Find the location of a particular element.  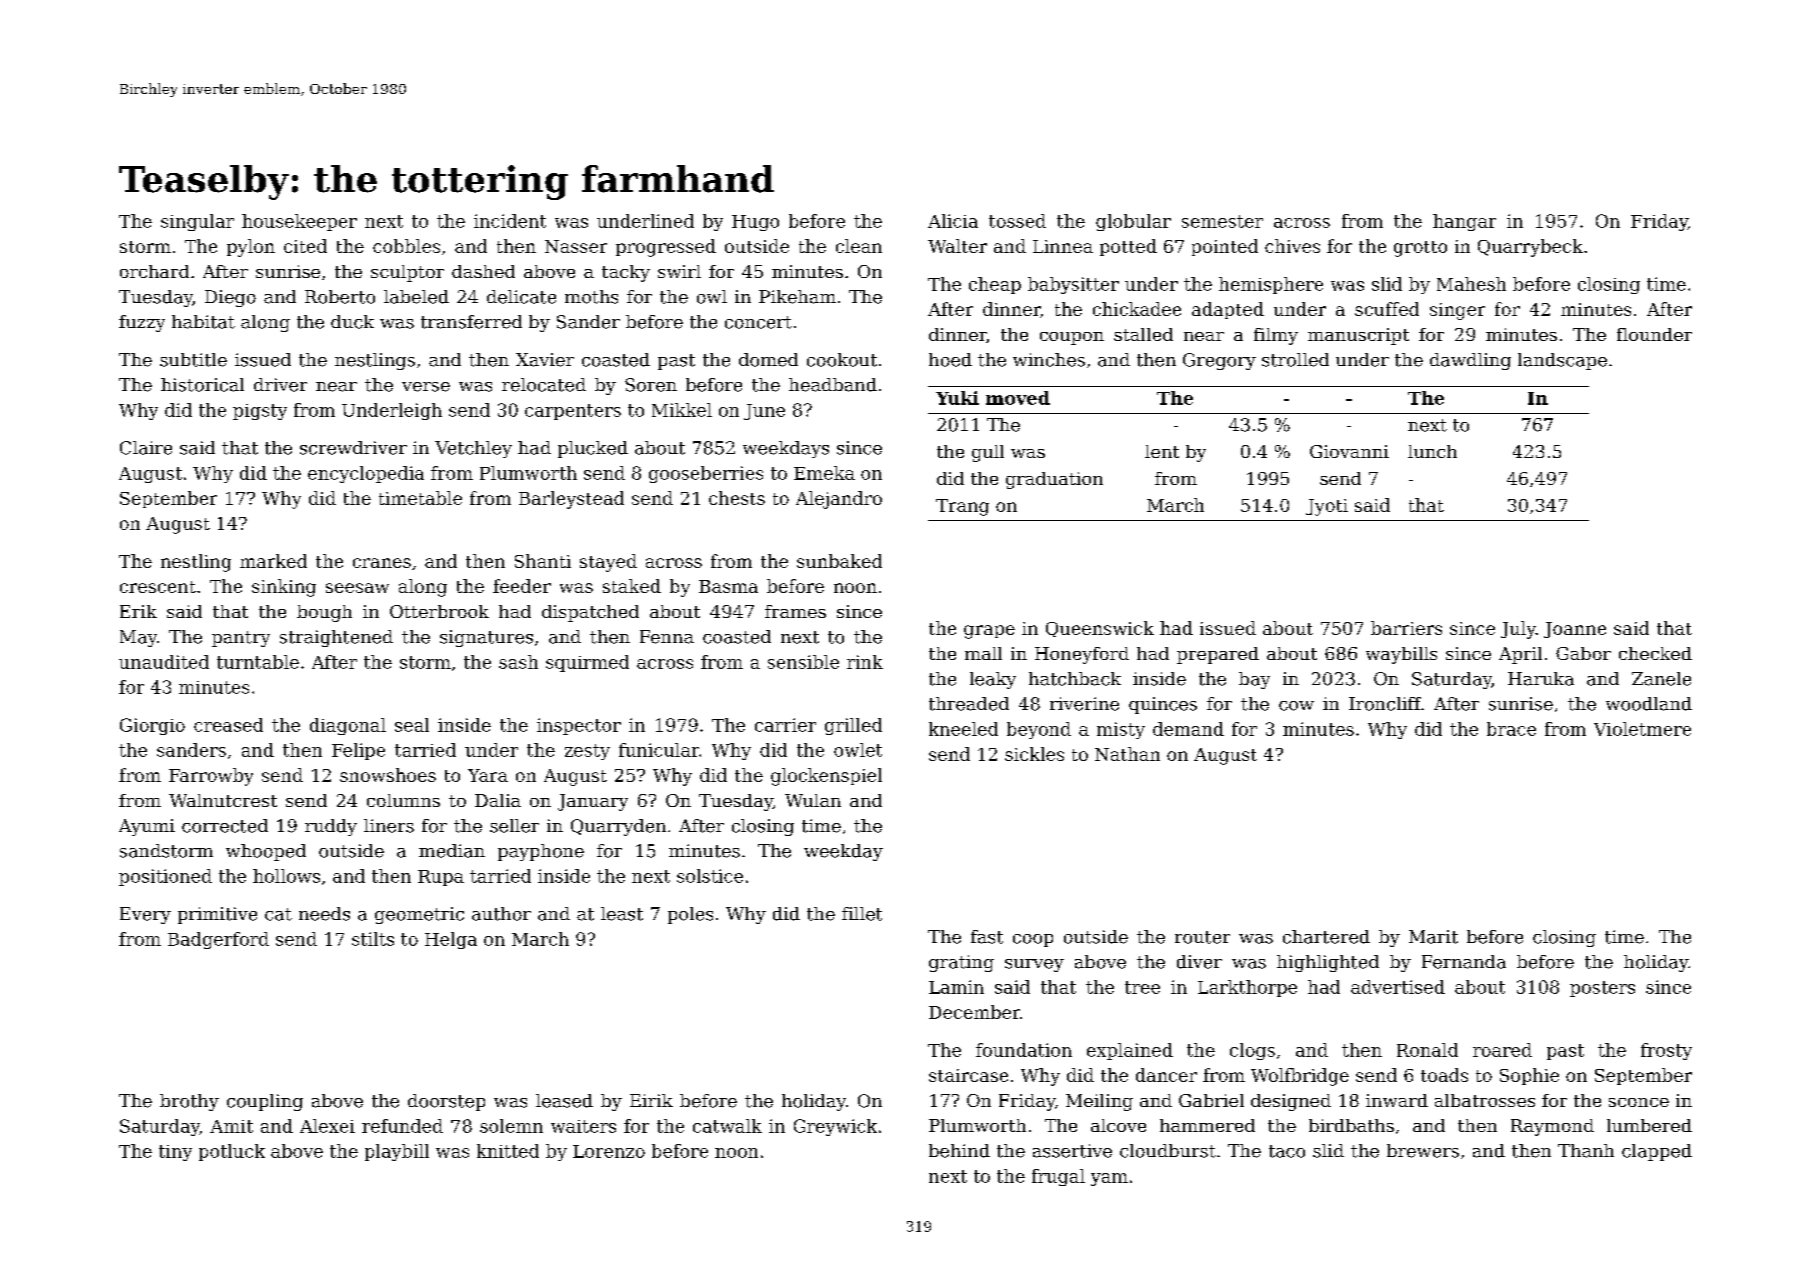

barriers is located at coordinates (1406, 628).
